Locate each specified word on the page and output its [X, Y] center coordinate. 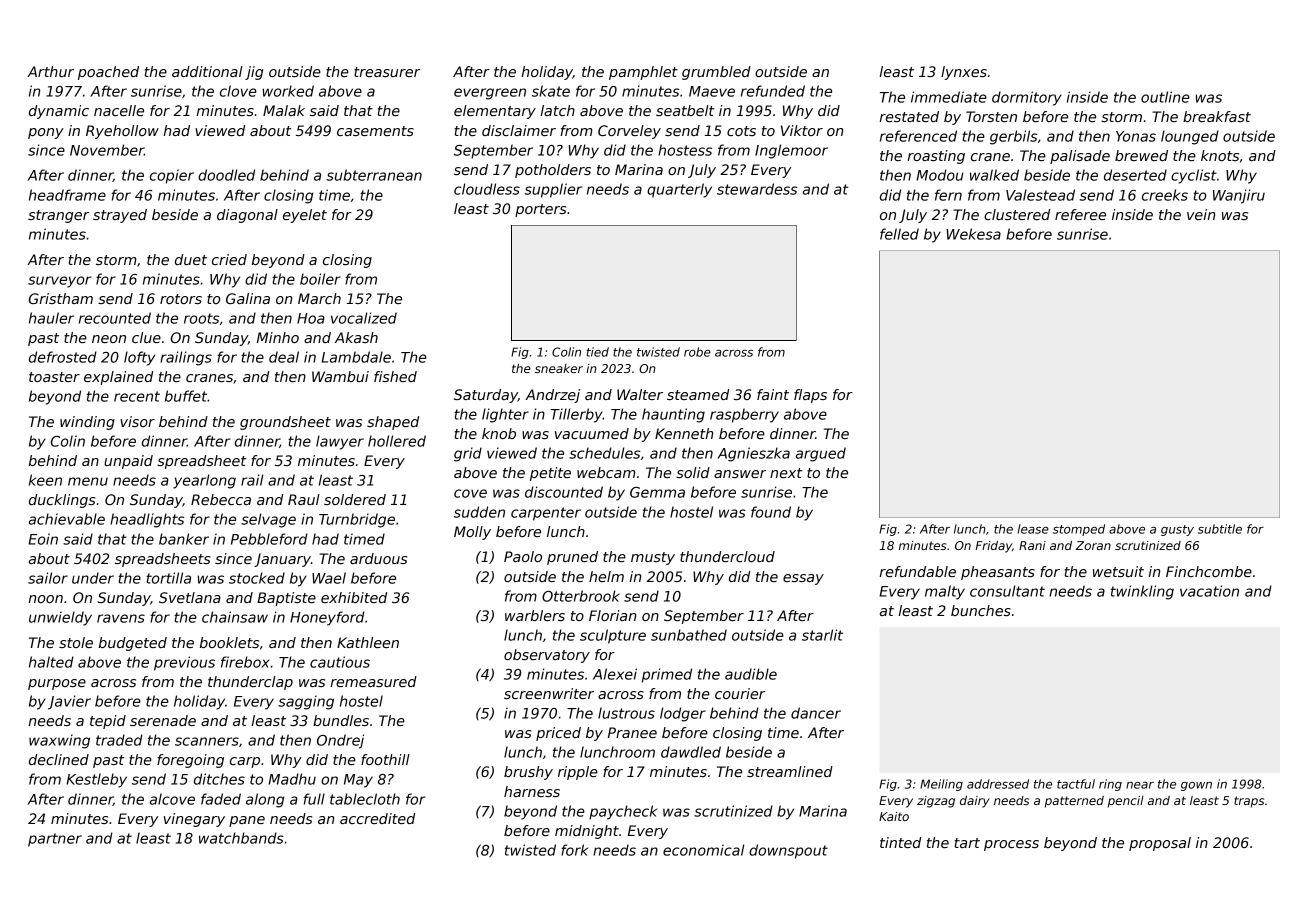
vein [1201, 214]
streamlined [790, 771]
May [358, 781]
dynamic [59, 112]
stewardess [757, 189]
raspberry [744, 415]
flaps [810, 396]
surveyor [59, 282]
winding [87, 423]
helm [606, 576]
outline [1165, 97]
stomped [1079, 530]
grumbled [716, 73]
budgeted [133, 644]
